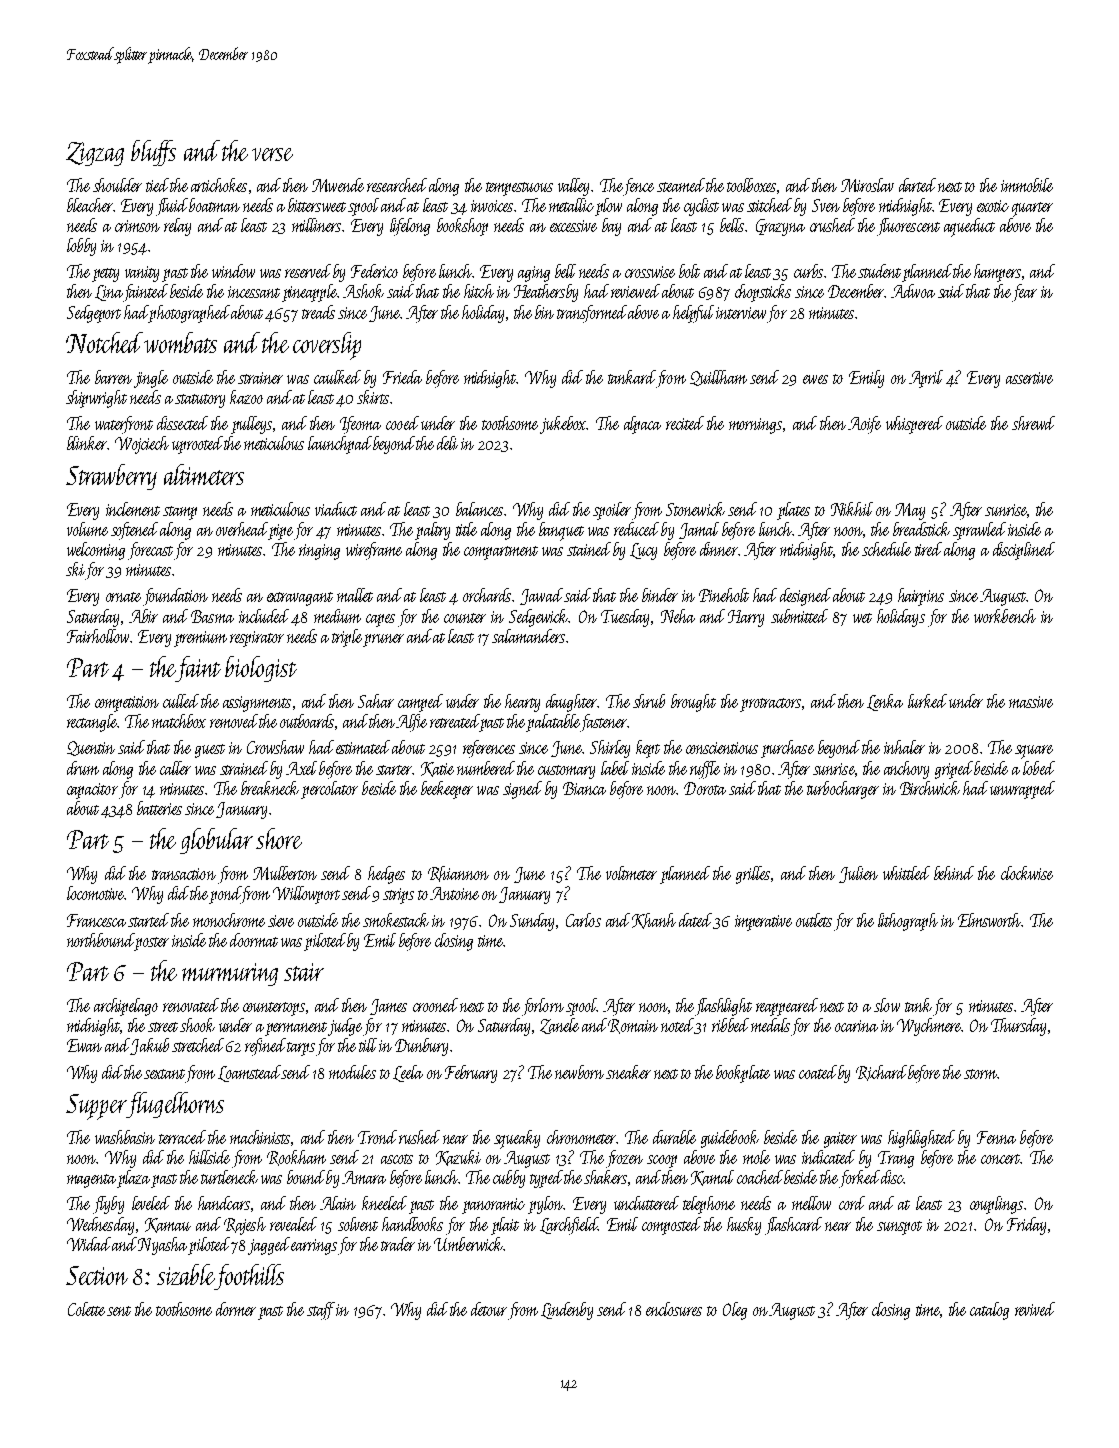 Image resolution: width=1119 pixels, height=1448 pixels. What do you see at coordinates (522, 703) in the screenshot?
I see `hearty` at bounding box center [522, 703].
